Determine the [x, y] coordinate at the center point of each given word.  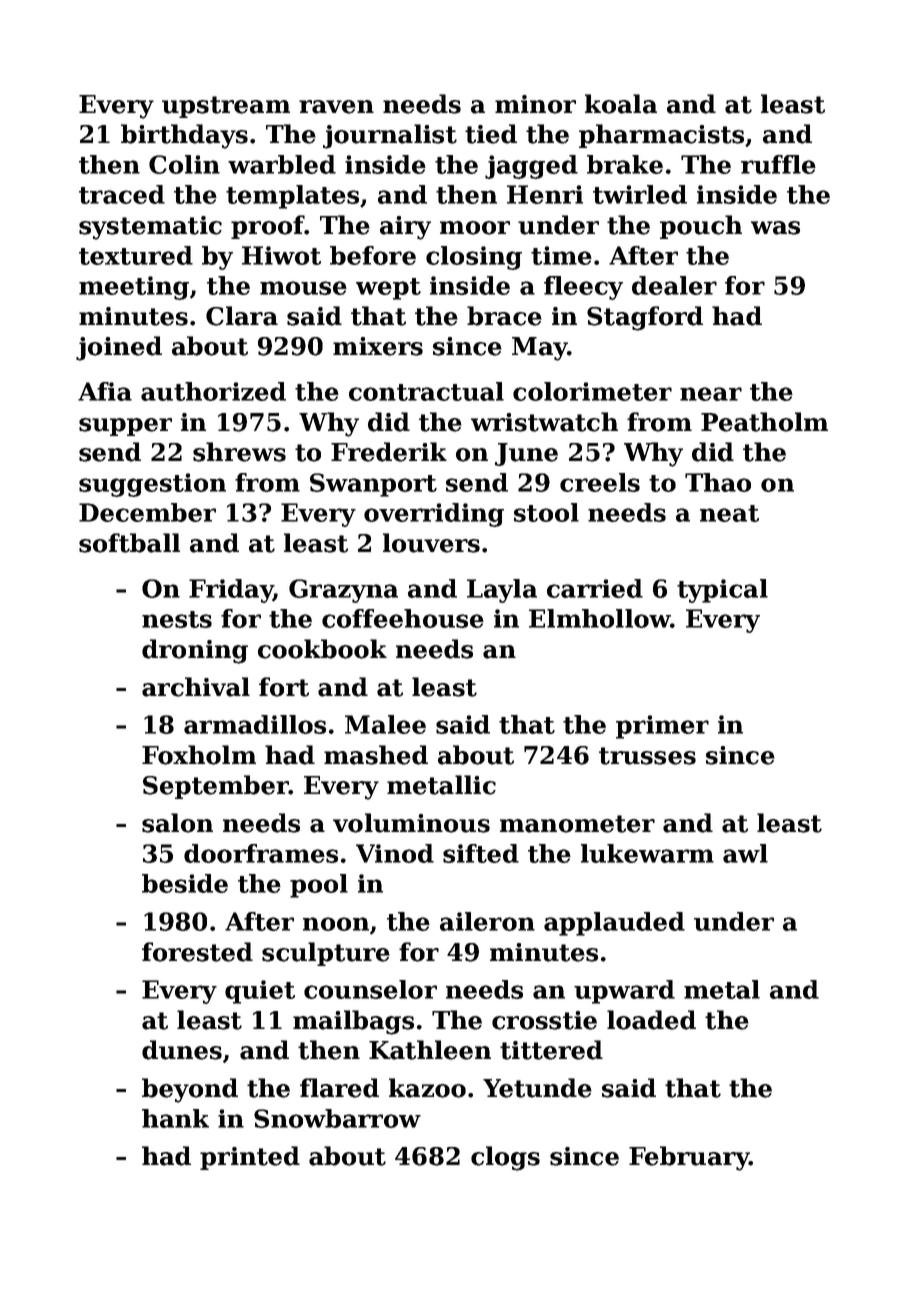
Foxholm [199, 755]
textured [136, 255]
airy [405, 228]
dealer [674, 285]
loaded [651, 1020]
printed [250, 1158]
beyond [190, 1090]
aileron [487, 921]
